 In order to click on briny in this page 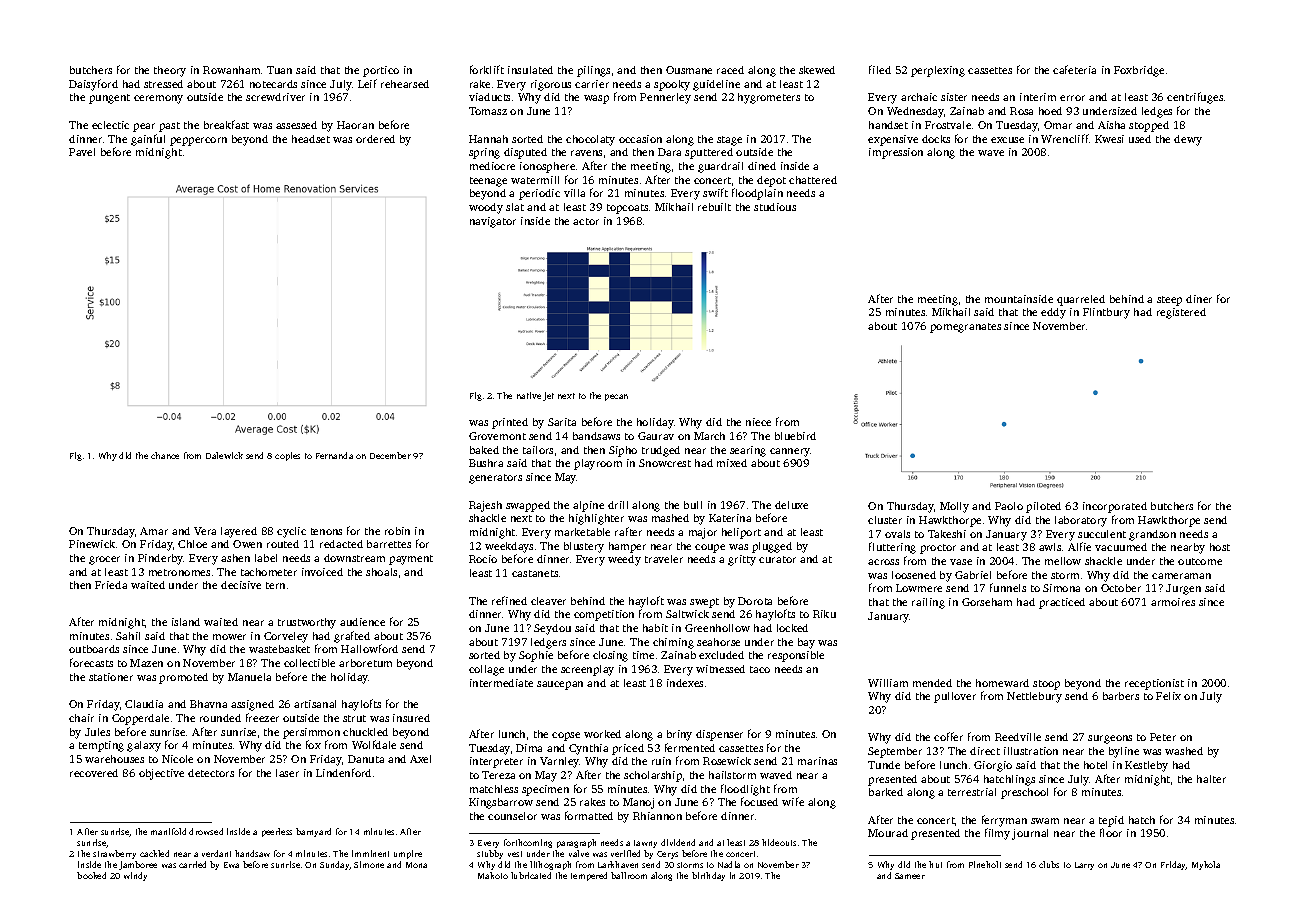, I will do `click(679, 735)`.
